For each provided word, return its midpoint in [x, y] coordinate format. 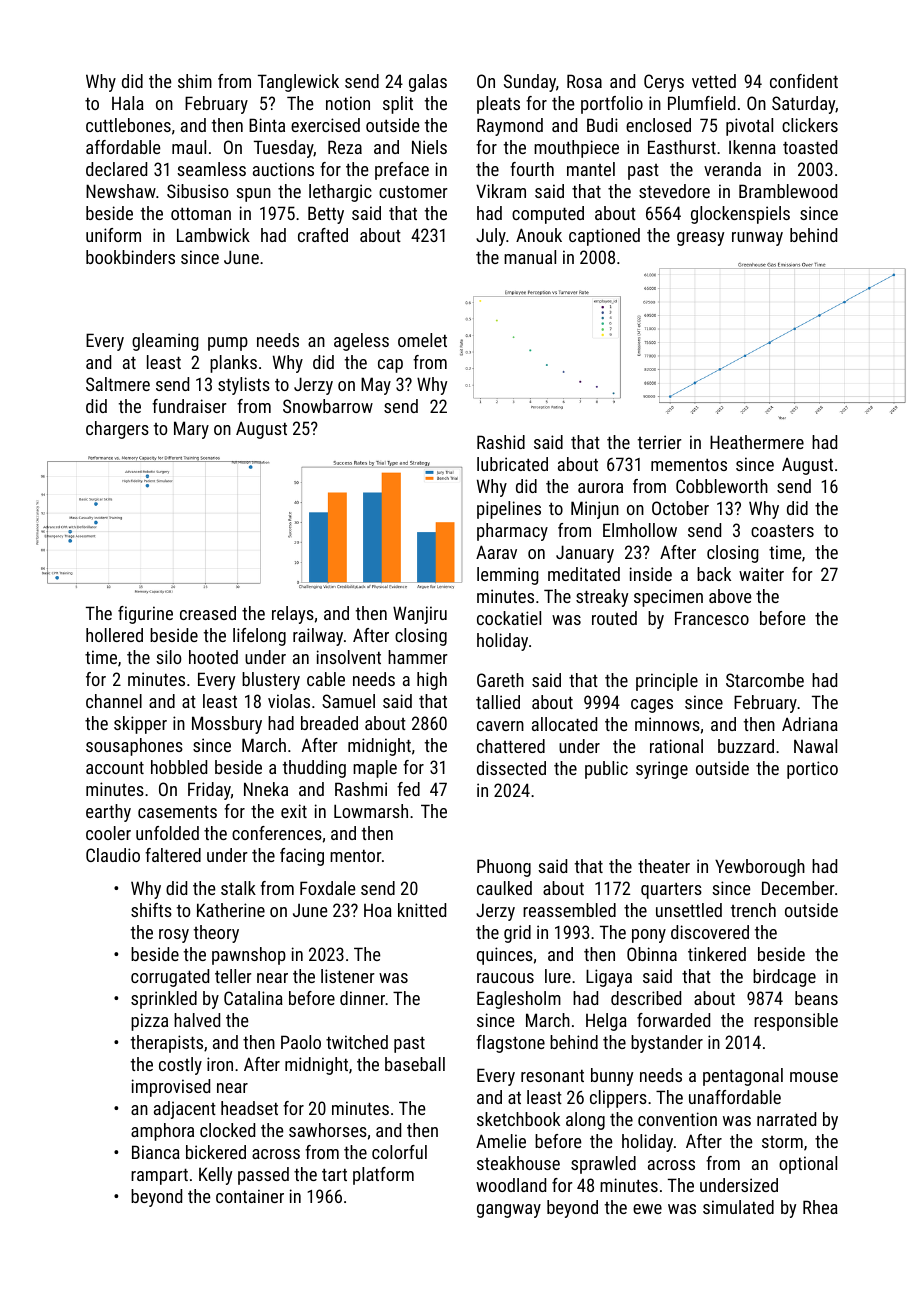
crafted [323, 235]
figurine [145, 615]
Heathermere [757, 442]
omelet [422, 340]
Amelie [501, 1141]
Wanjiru [420, 615]
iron [220, 1064]
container [250, 1196]
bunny [612, 1077]
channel [114, 701]
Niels [429, 147]
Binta [267, 125]
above [730, 596]
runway [757, 239]
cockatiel [509, 618]
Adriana [810, 724]
